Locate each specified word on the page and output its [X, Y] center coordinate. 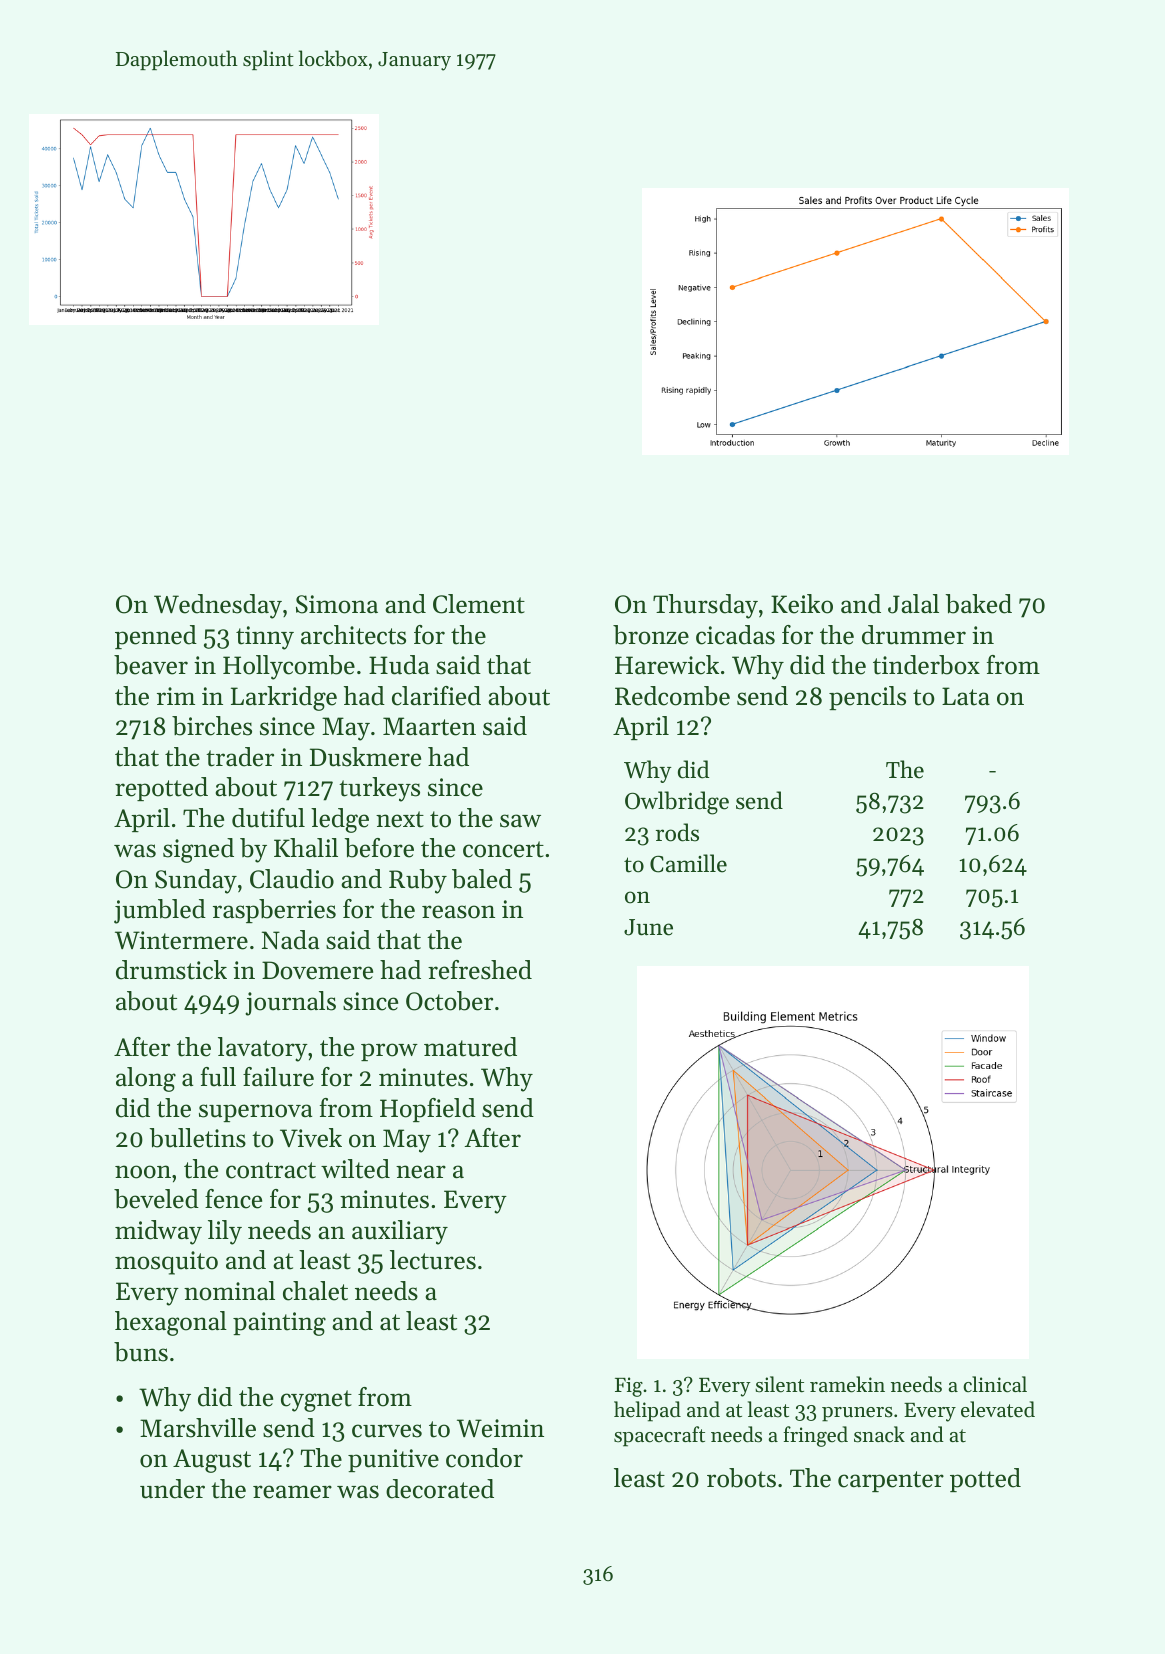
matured [470, 1047]
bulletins [198, 1138]
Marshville [198, 1428]
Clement [479, 604]
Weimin [500, 1428]
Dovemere [317, 970]
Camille [688, 863]
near [421, 1172]
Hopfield [428, 1110]
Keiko [802, 604]
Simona [337, 604]
